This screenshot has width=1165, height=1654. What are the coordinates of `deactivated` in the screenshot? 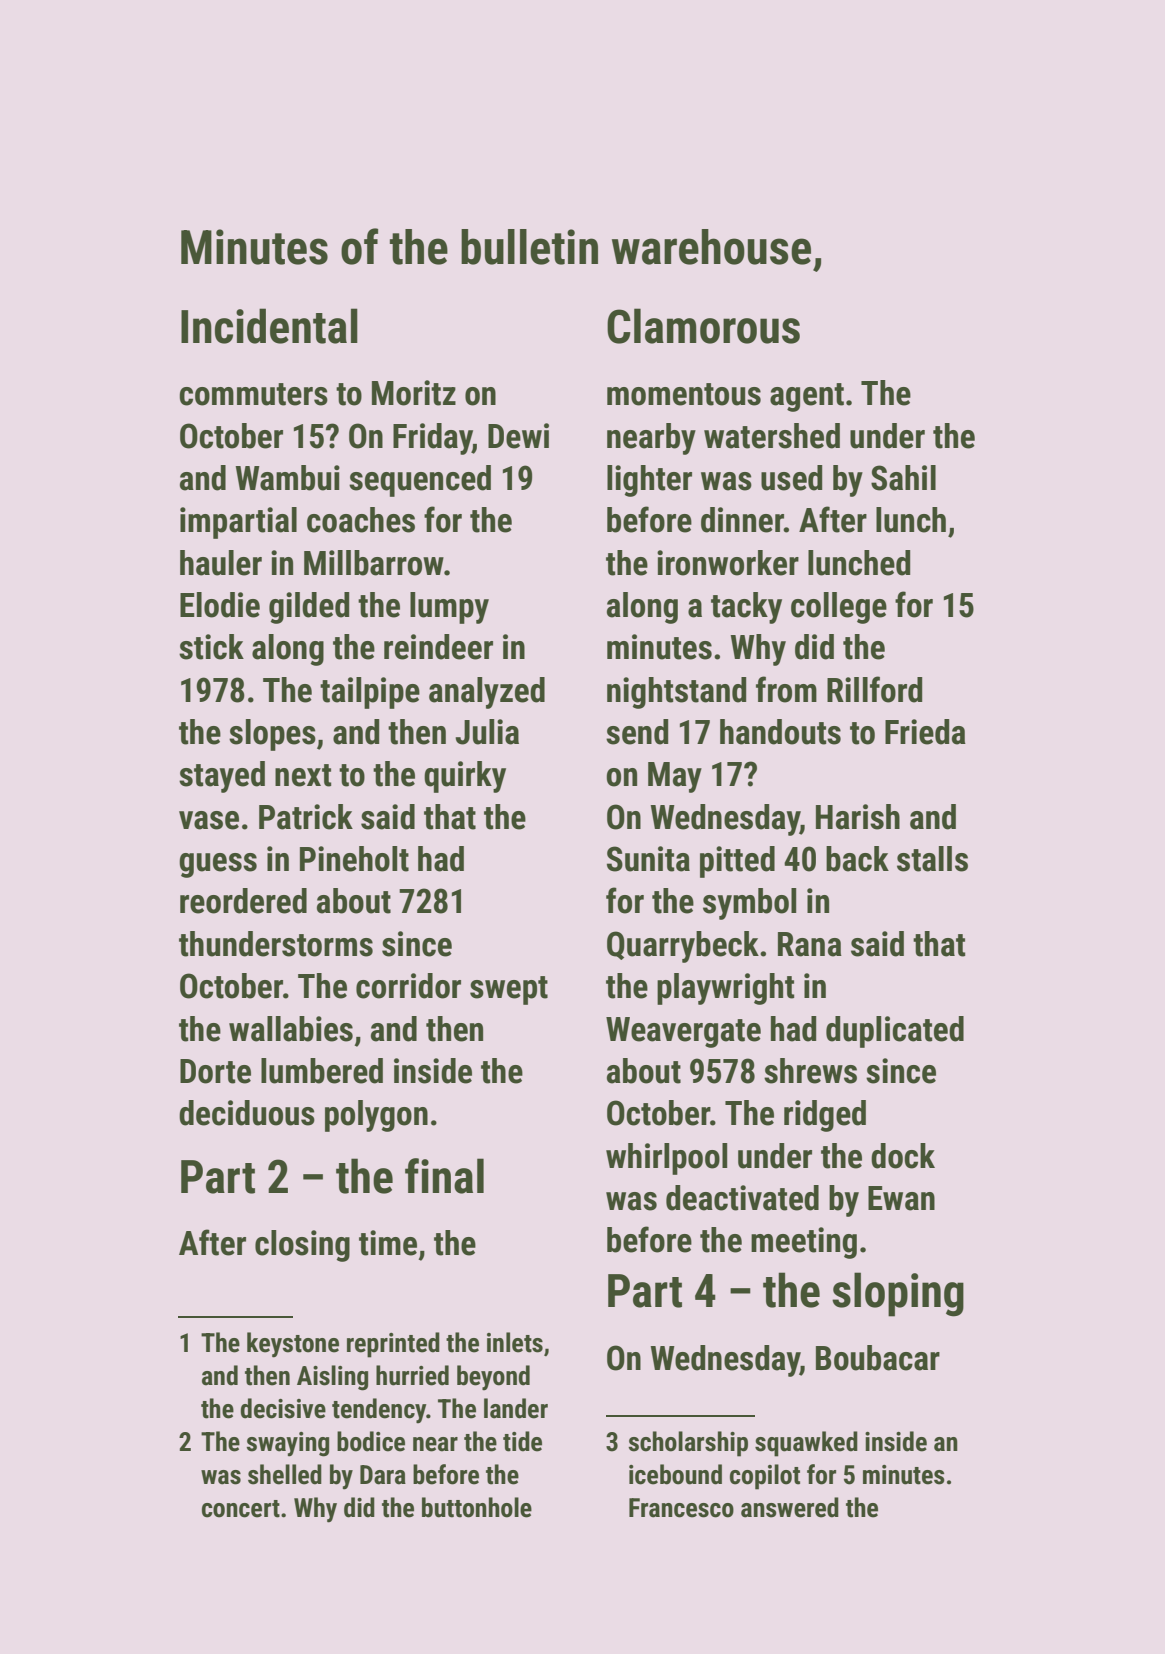 It's located at (742, 1198).
